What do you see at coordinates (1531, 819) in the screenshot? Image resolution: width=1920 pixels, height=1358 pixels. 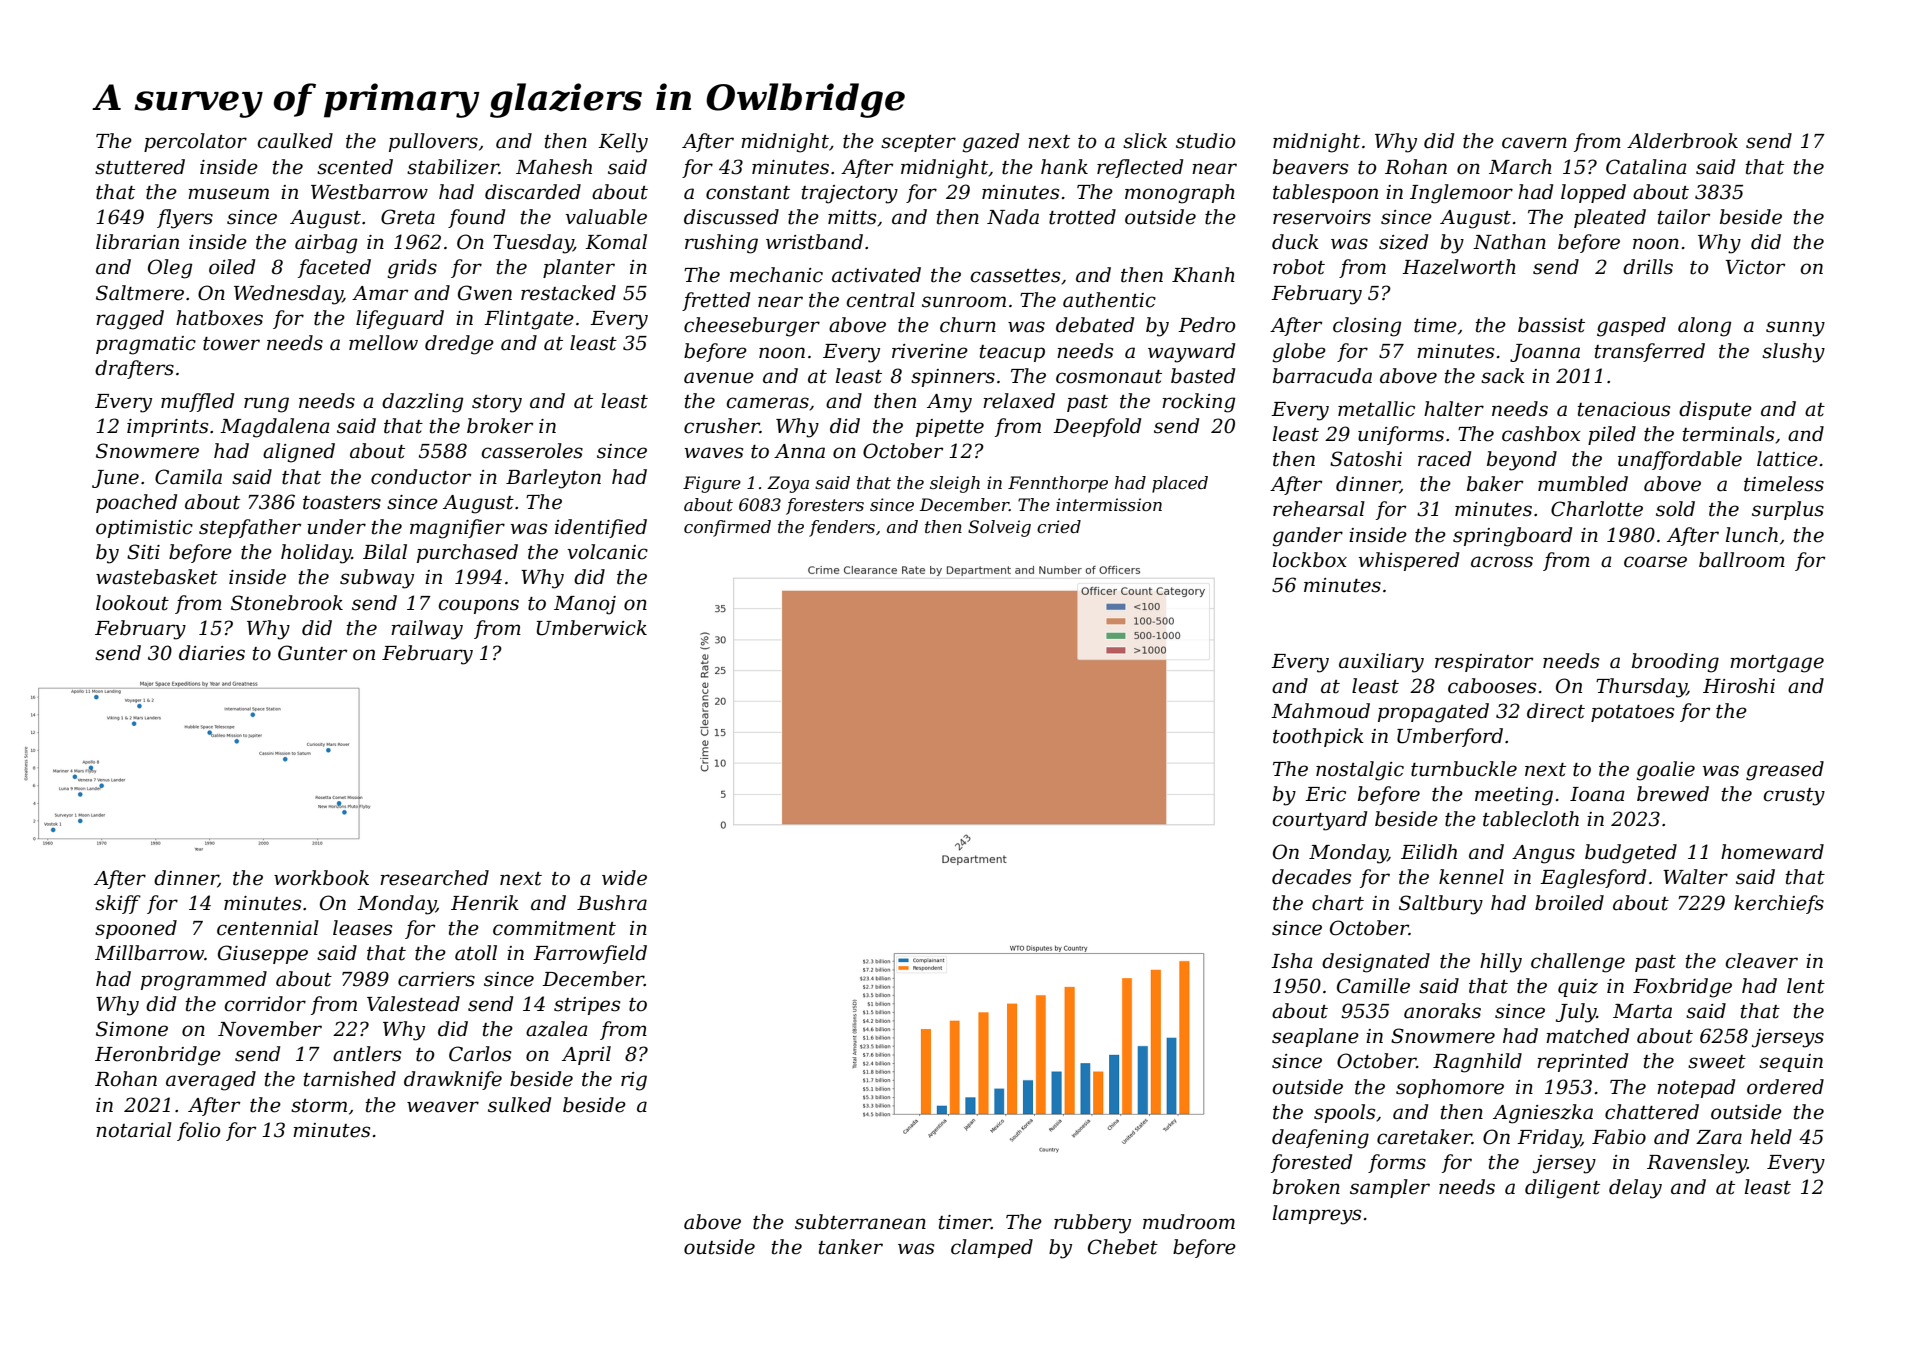 I see `tablecloth` at bounding box center [1531, 819].
